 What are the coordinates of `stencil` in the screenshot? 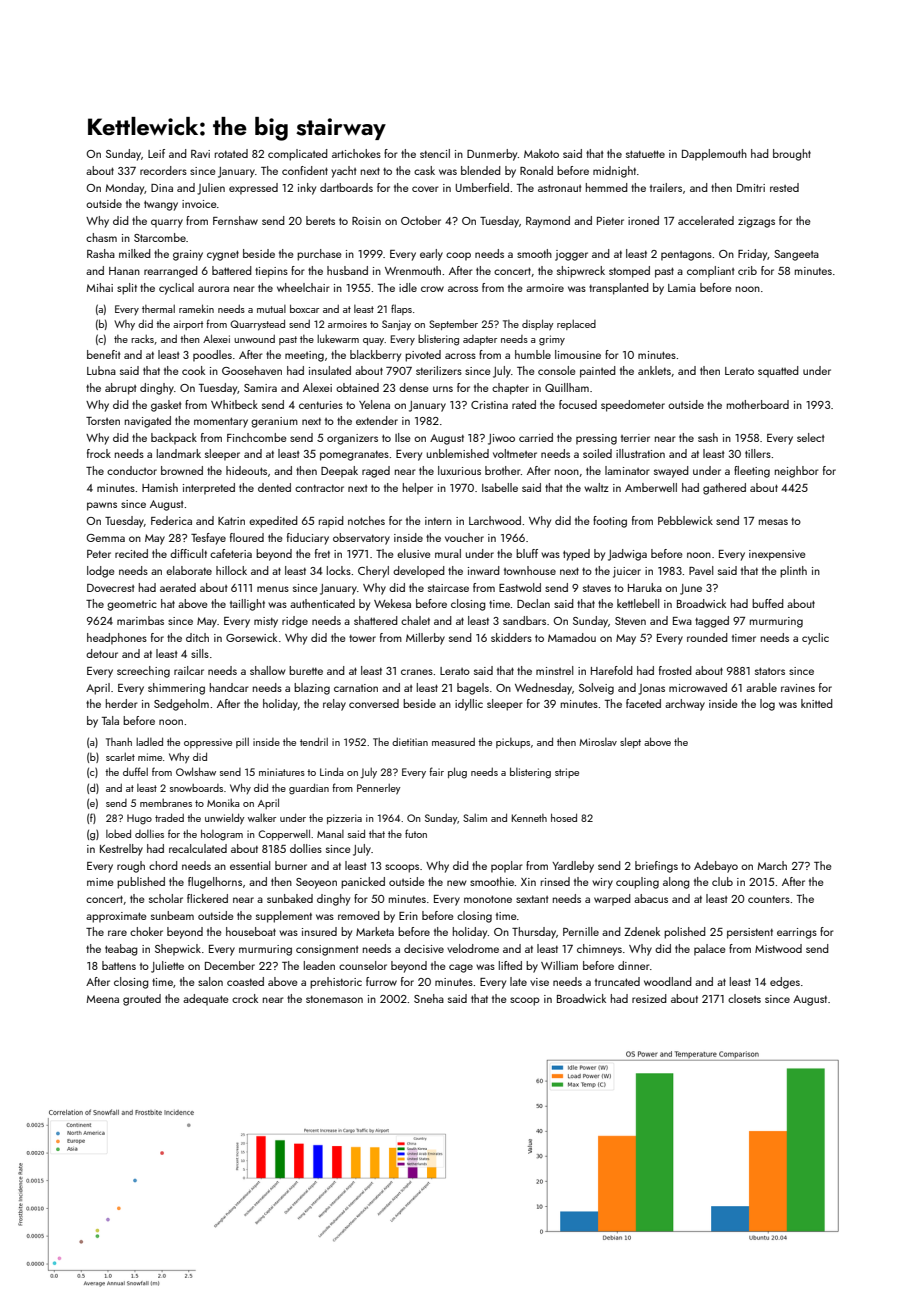 It's located at (435, 153).
